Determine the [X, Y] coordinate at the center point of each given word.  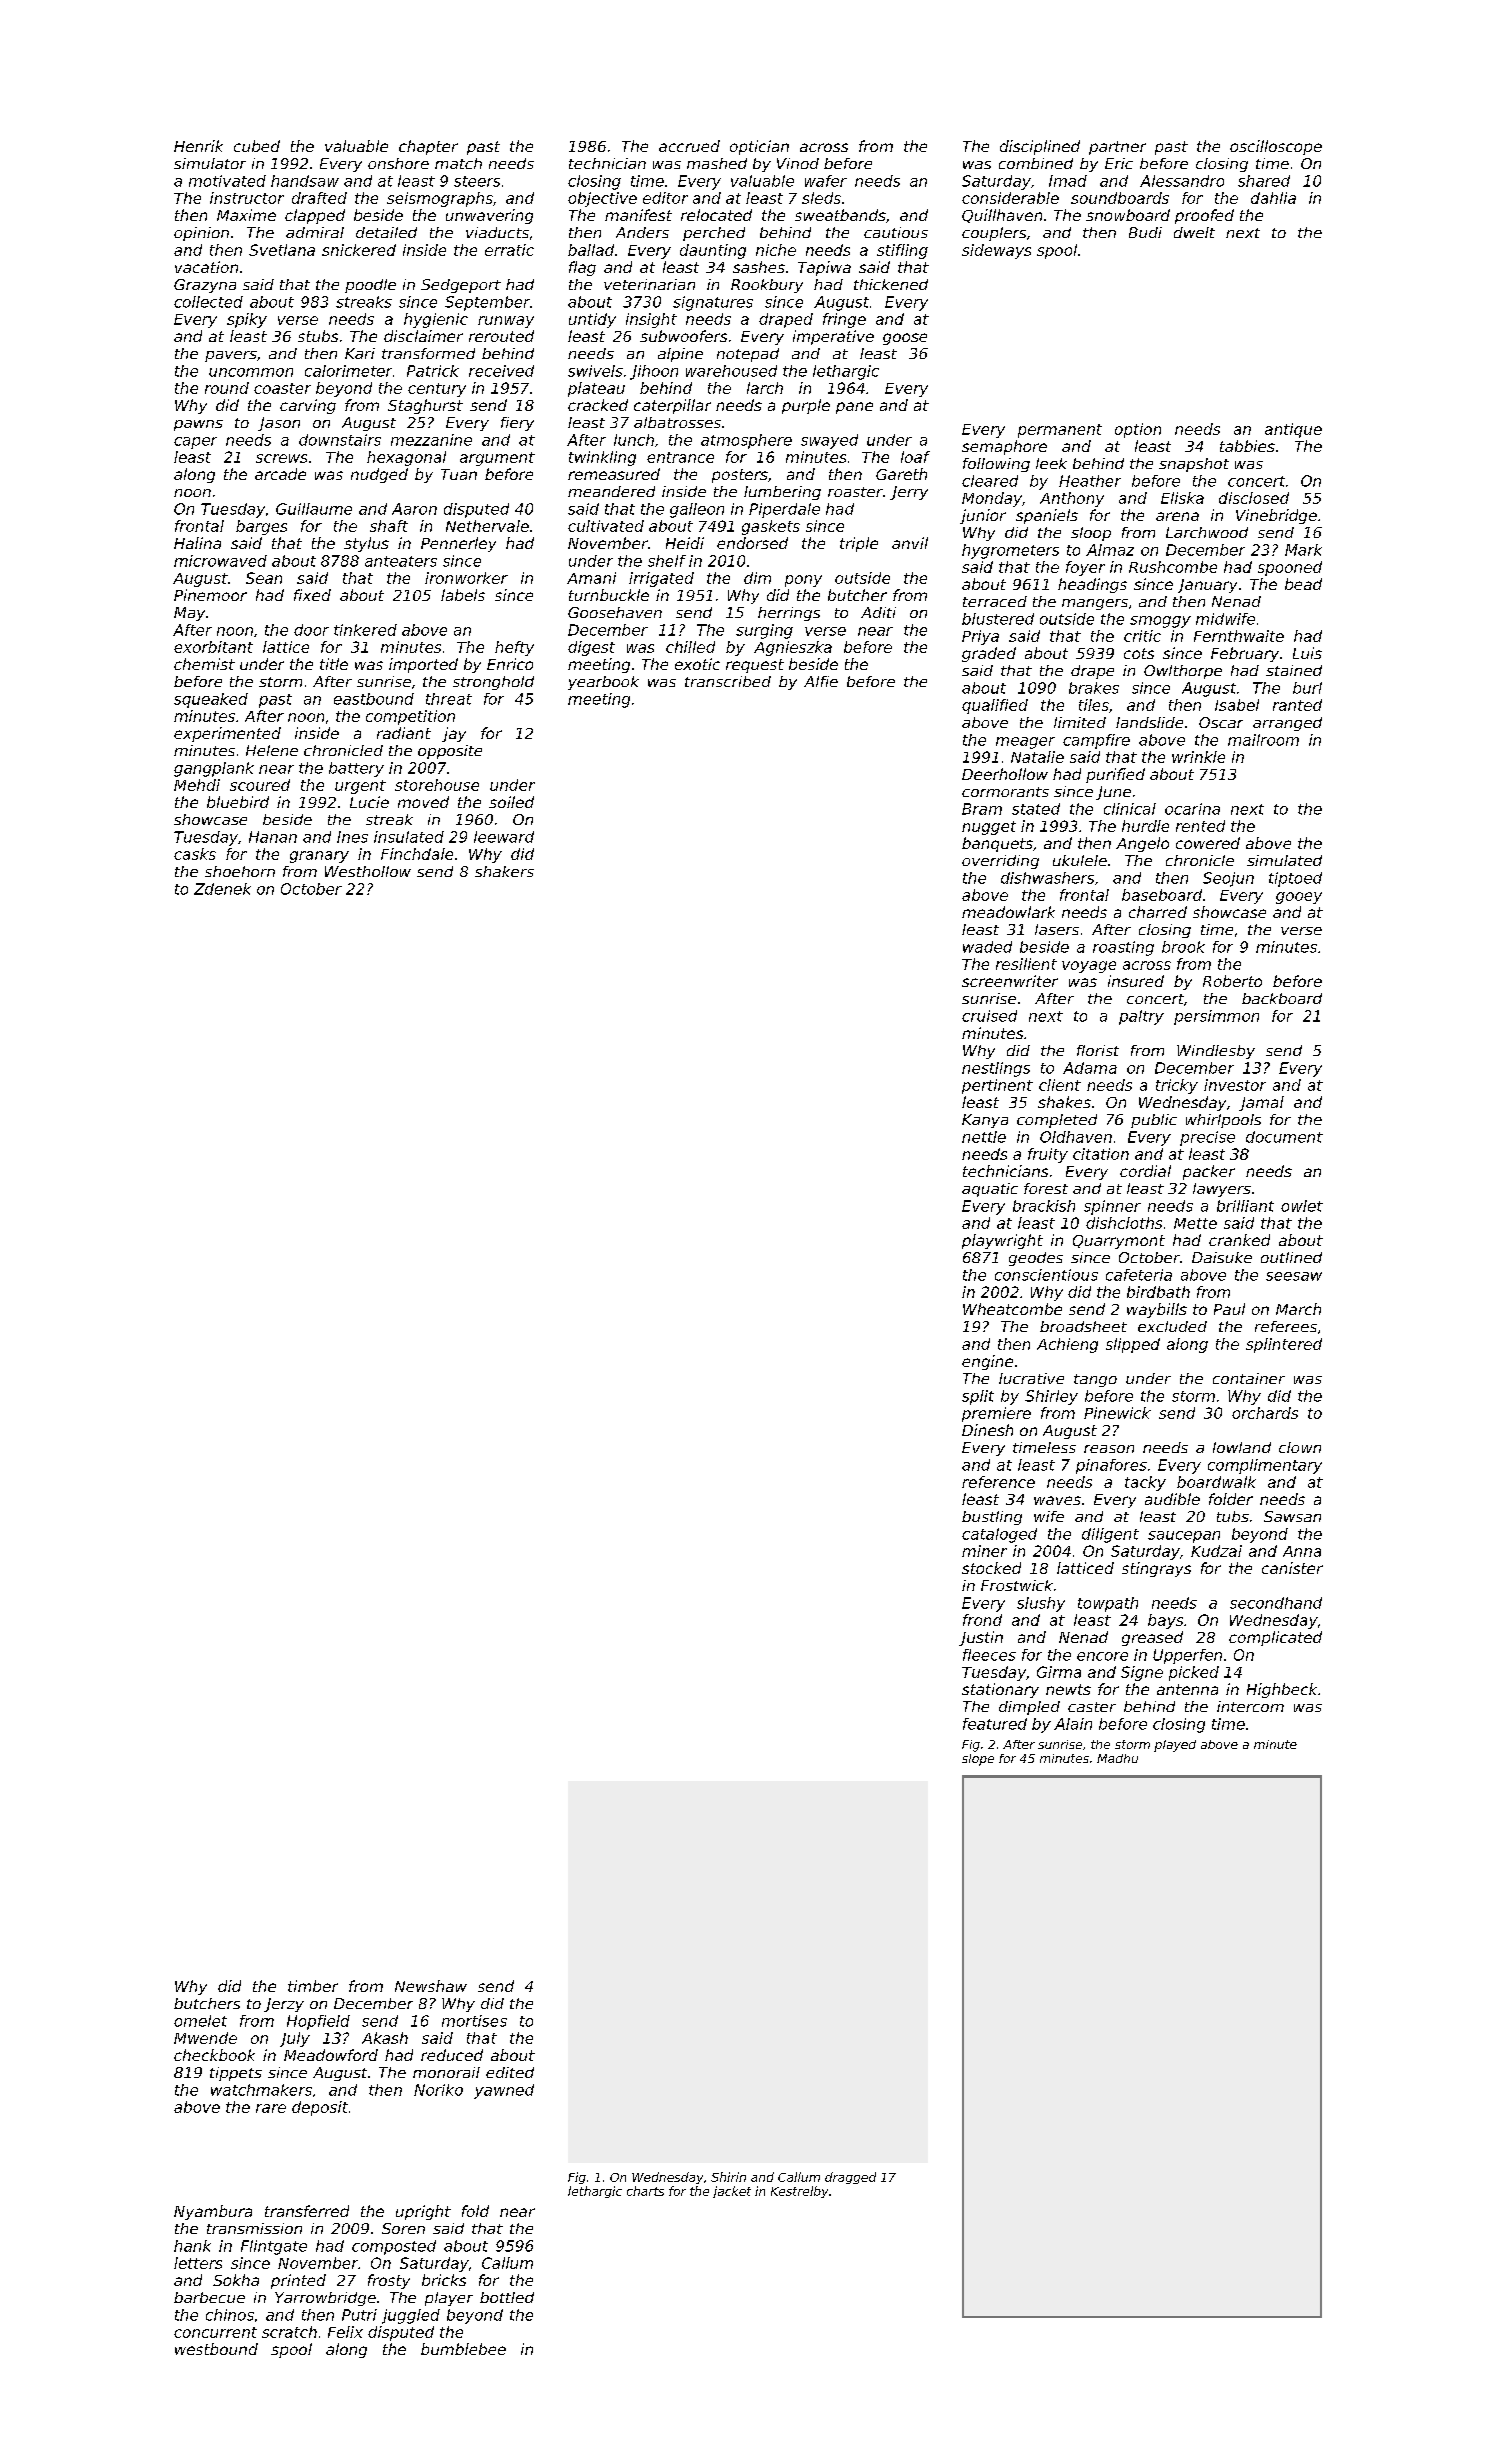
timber [313, 1986]
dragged [850, 2178]
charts [645, 2191]
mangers [1095, 604]
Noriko [438, 2090]
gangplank [214, 769]
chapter [428, 147]
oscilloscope [1276, 147]
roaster [855, 492]
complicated [1275, 1638]
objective [602, 199]
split [978, 1397]
